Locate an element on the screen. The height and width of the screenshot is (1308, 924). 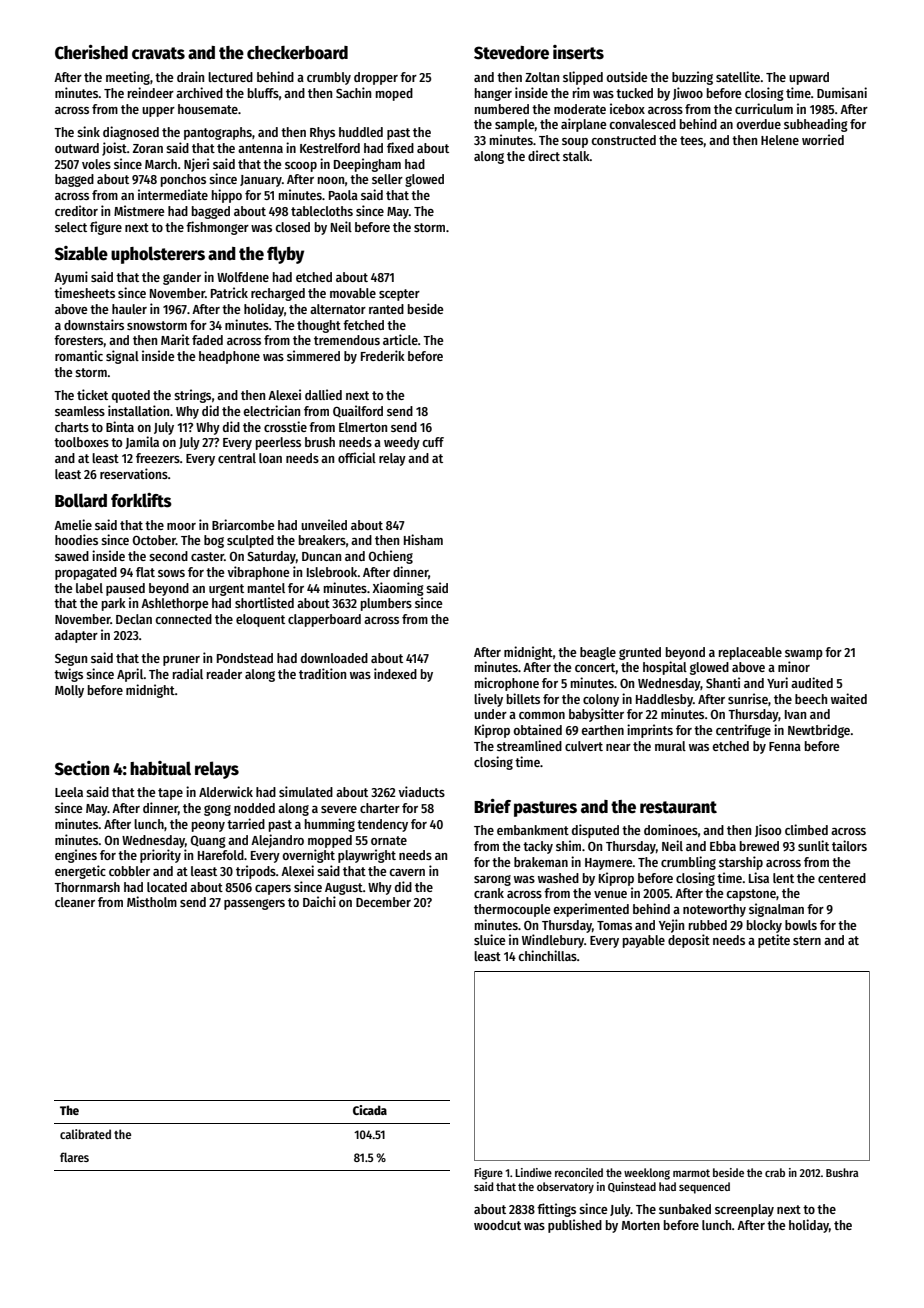
inserts is located at coordinates (578, 52).
